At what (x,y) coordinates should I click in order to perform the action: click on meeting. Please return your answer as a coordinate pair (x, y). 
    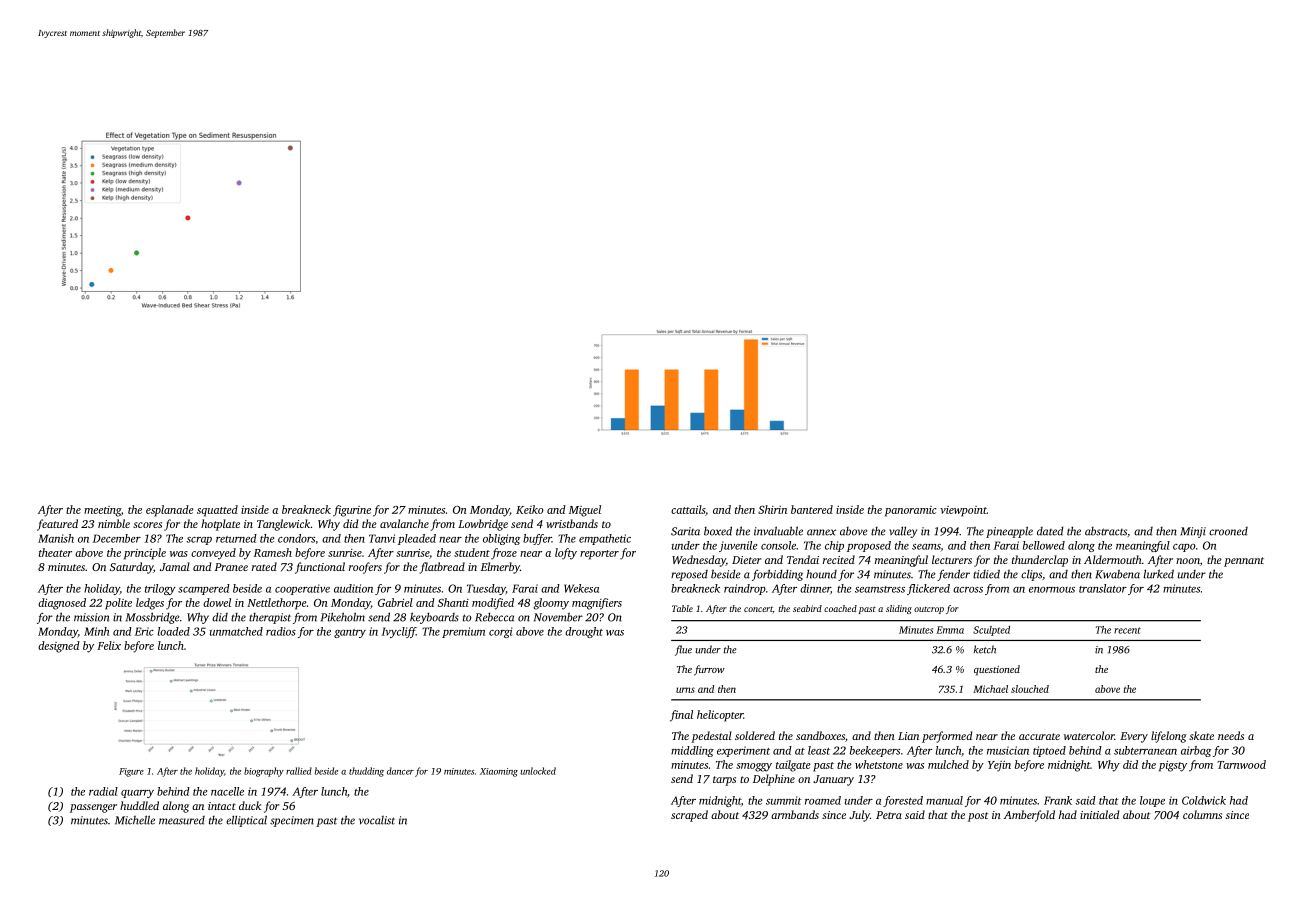
    Looking at the image, I should click on (102, 511).
